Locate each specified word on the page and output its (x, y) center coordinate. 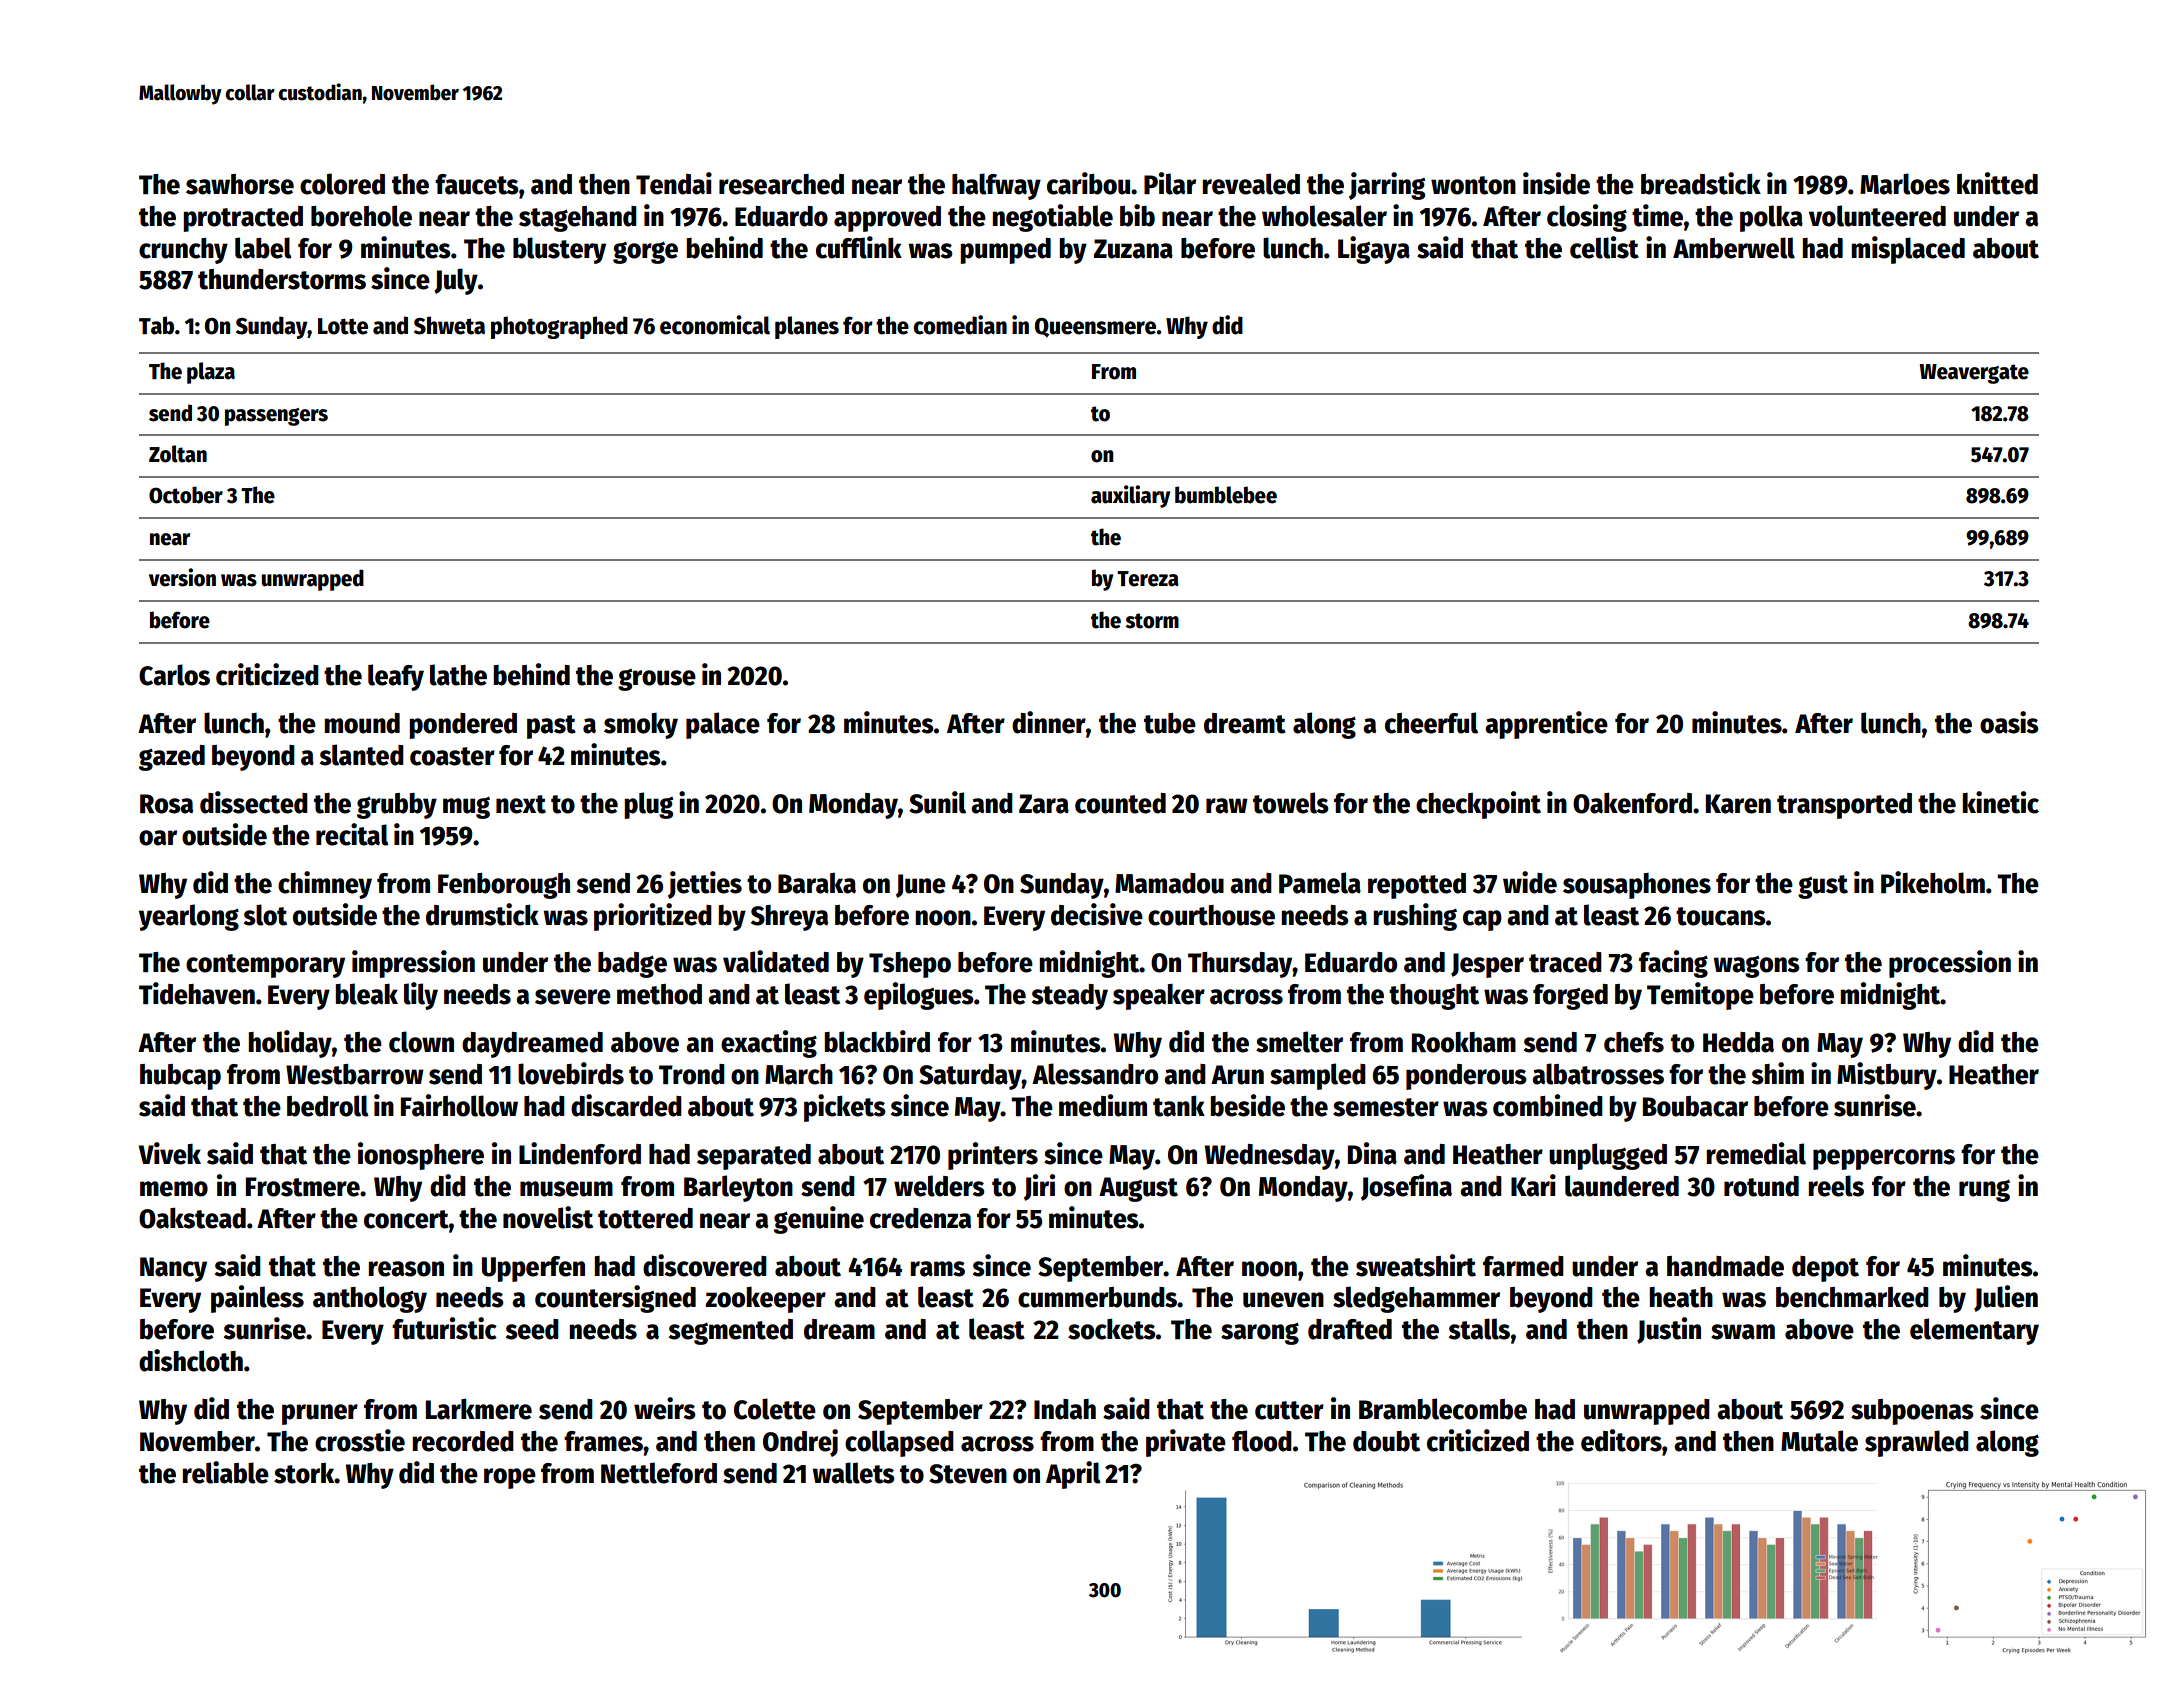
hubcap (180, 1077)
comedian (960, 325)
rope (510, 1478)
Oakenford (1632, 803)
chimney (325, 885)
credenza (920, 1218)
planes (807, 327)
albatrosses (1598, 1074)
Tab (156, 325)
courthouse (1211, 915)
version (182, 577)
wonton (1473, 185)
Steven (968, 1474)
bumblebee (1226, 495)
